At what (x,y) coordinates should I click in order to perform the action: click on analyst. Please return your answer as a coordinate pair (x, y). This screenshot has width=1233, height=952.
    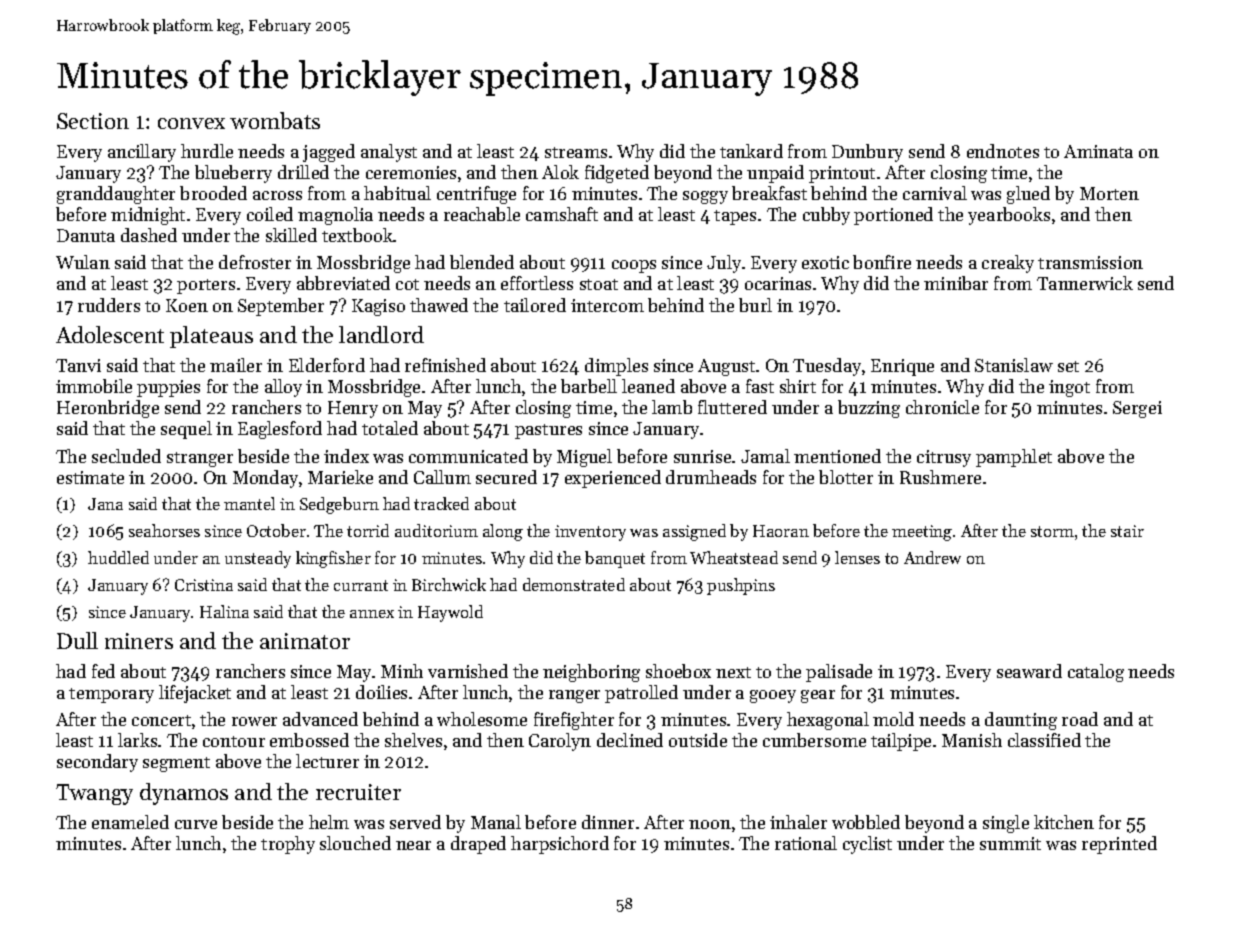
    Looking at the image, I should click on (389, 153).
